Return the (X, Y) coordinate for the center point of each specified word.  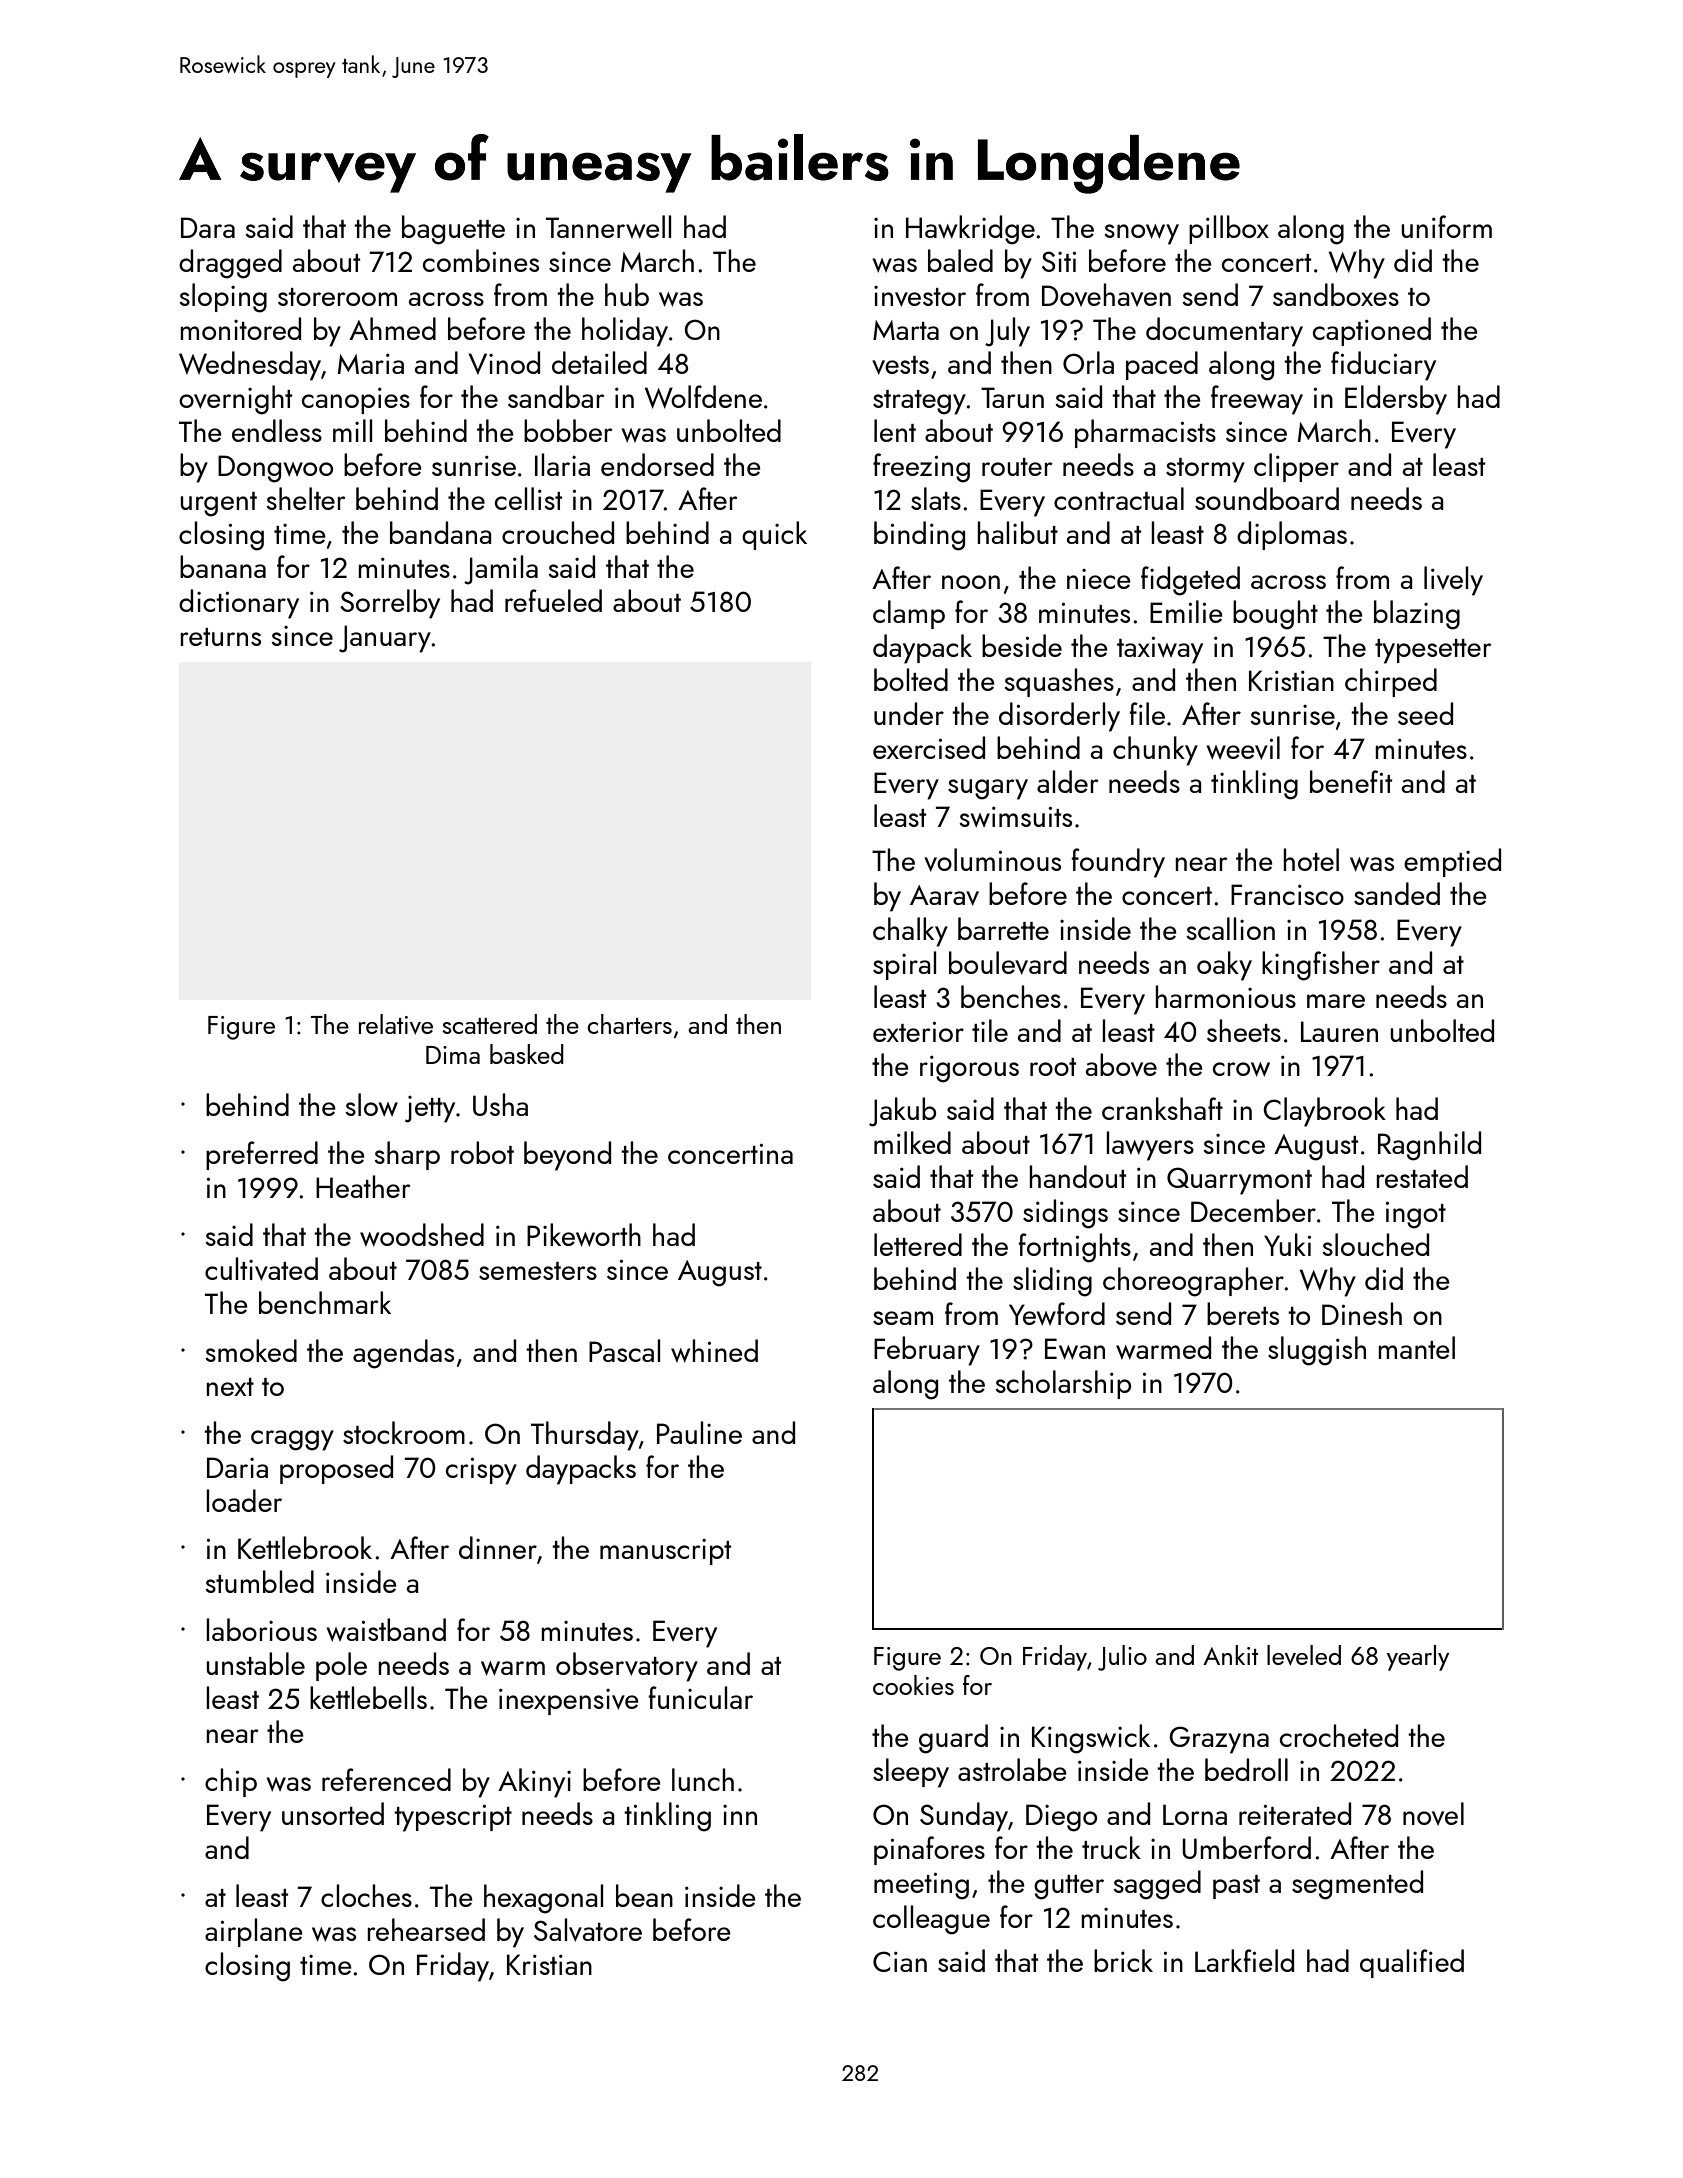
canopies (356, 401)
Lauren (1339, 1031)
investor (920, 296)
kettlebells (368, 1697)
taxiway (1160, 650)
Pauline (699, 1432)
